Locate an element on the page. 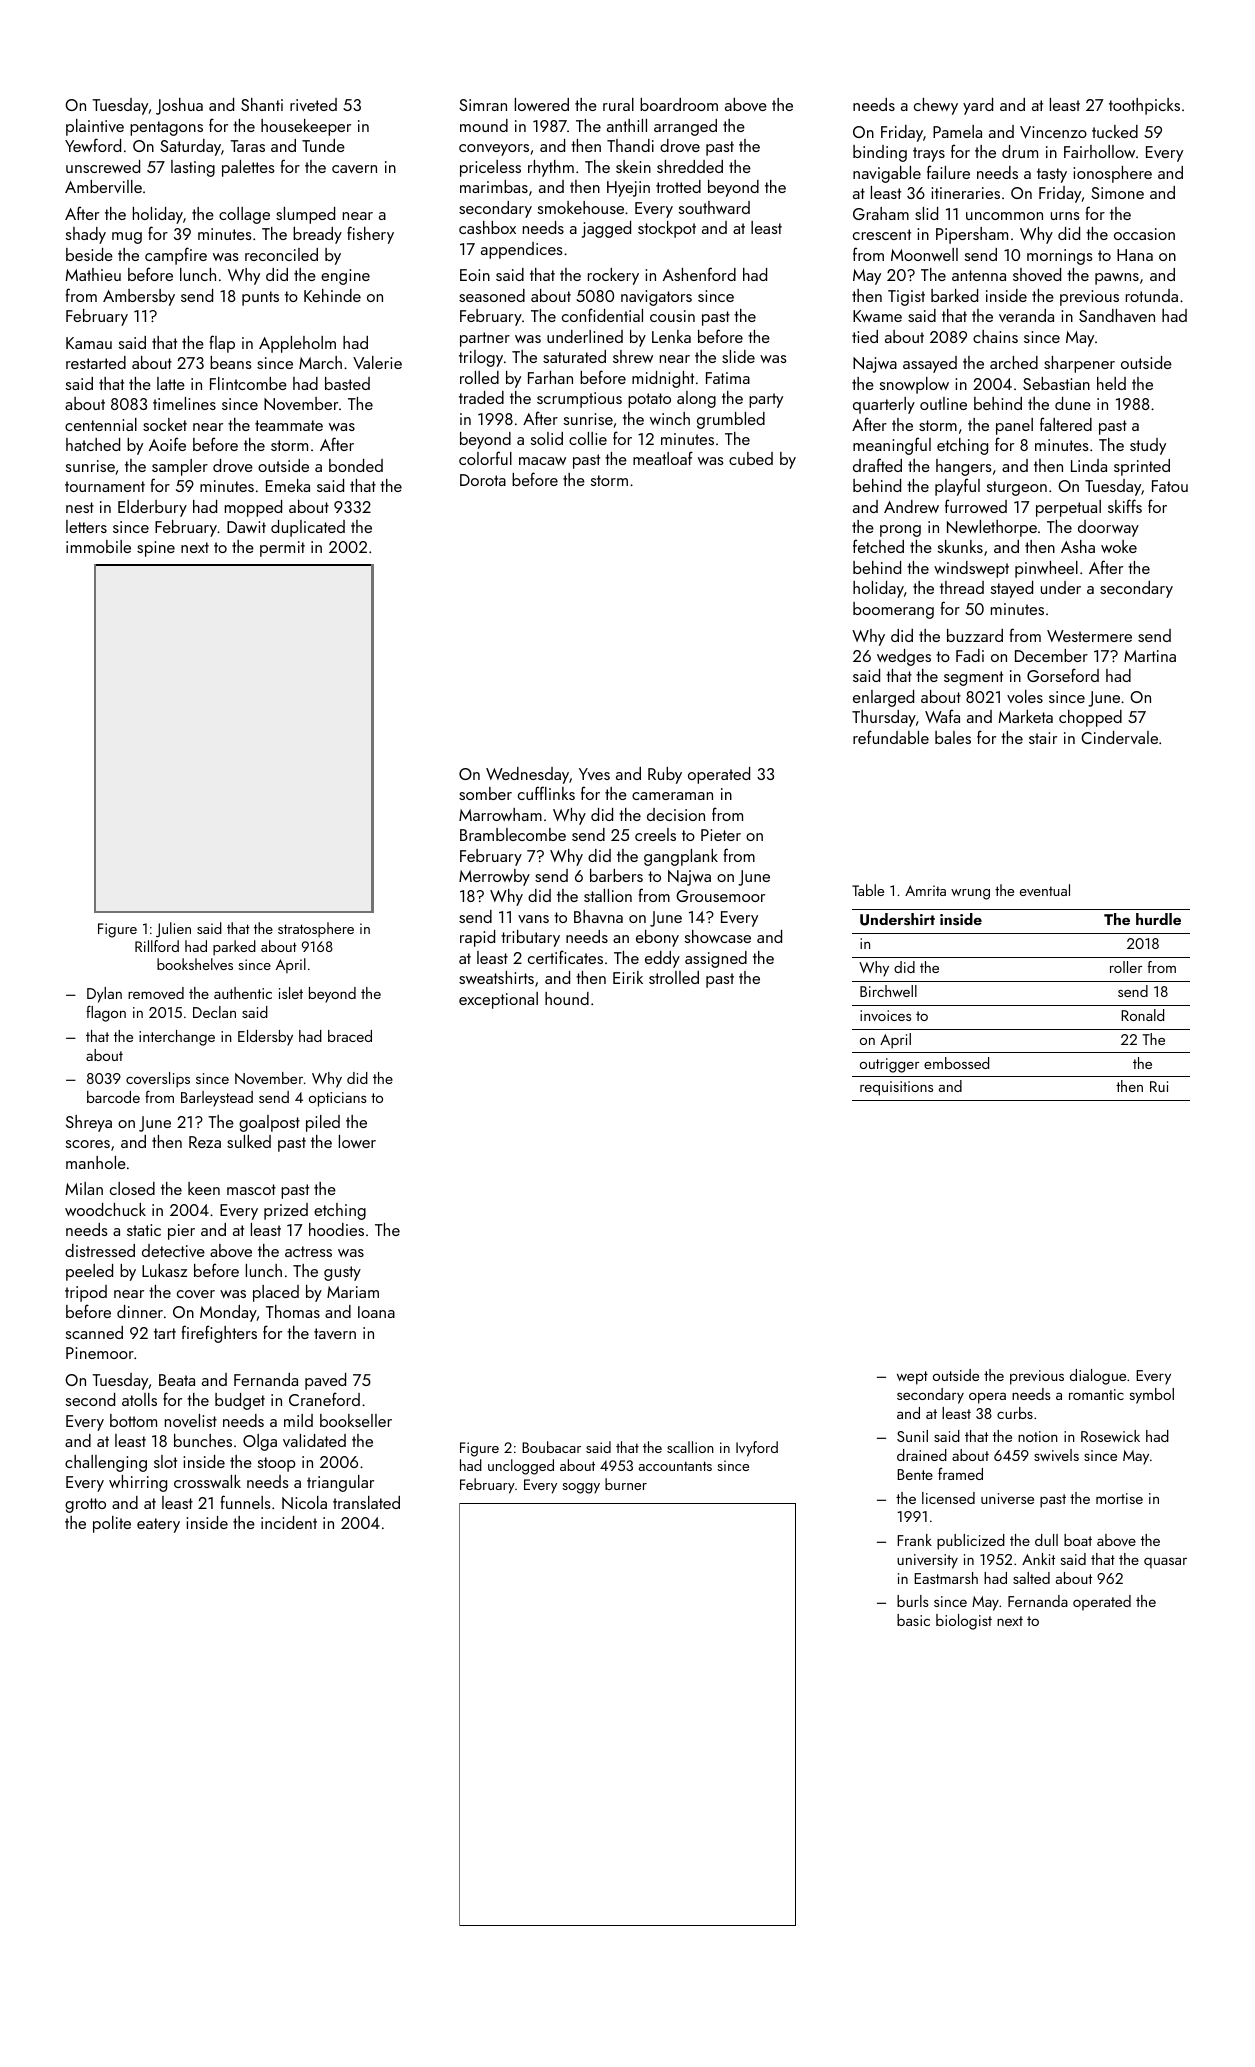  Ruby is located at coordinates (665, 775).
